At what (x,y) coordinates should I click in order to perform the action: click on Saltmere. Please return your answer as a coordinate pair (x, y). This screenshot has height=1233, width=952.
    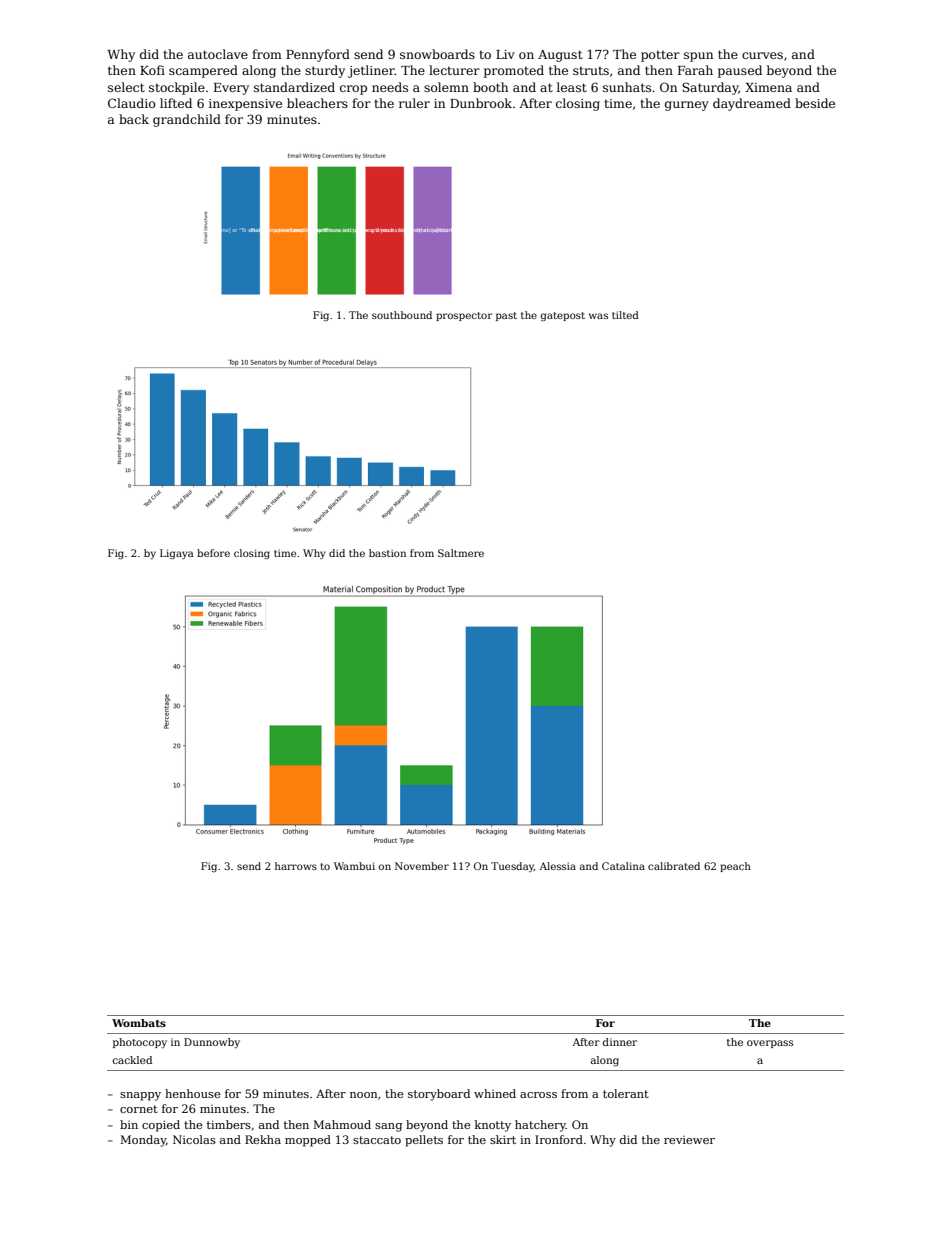
    Looking at the image, I should click on (461, 553).
